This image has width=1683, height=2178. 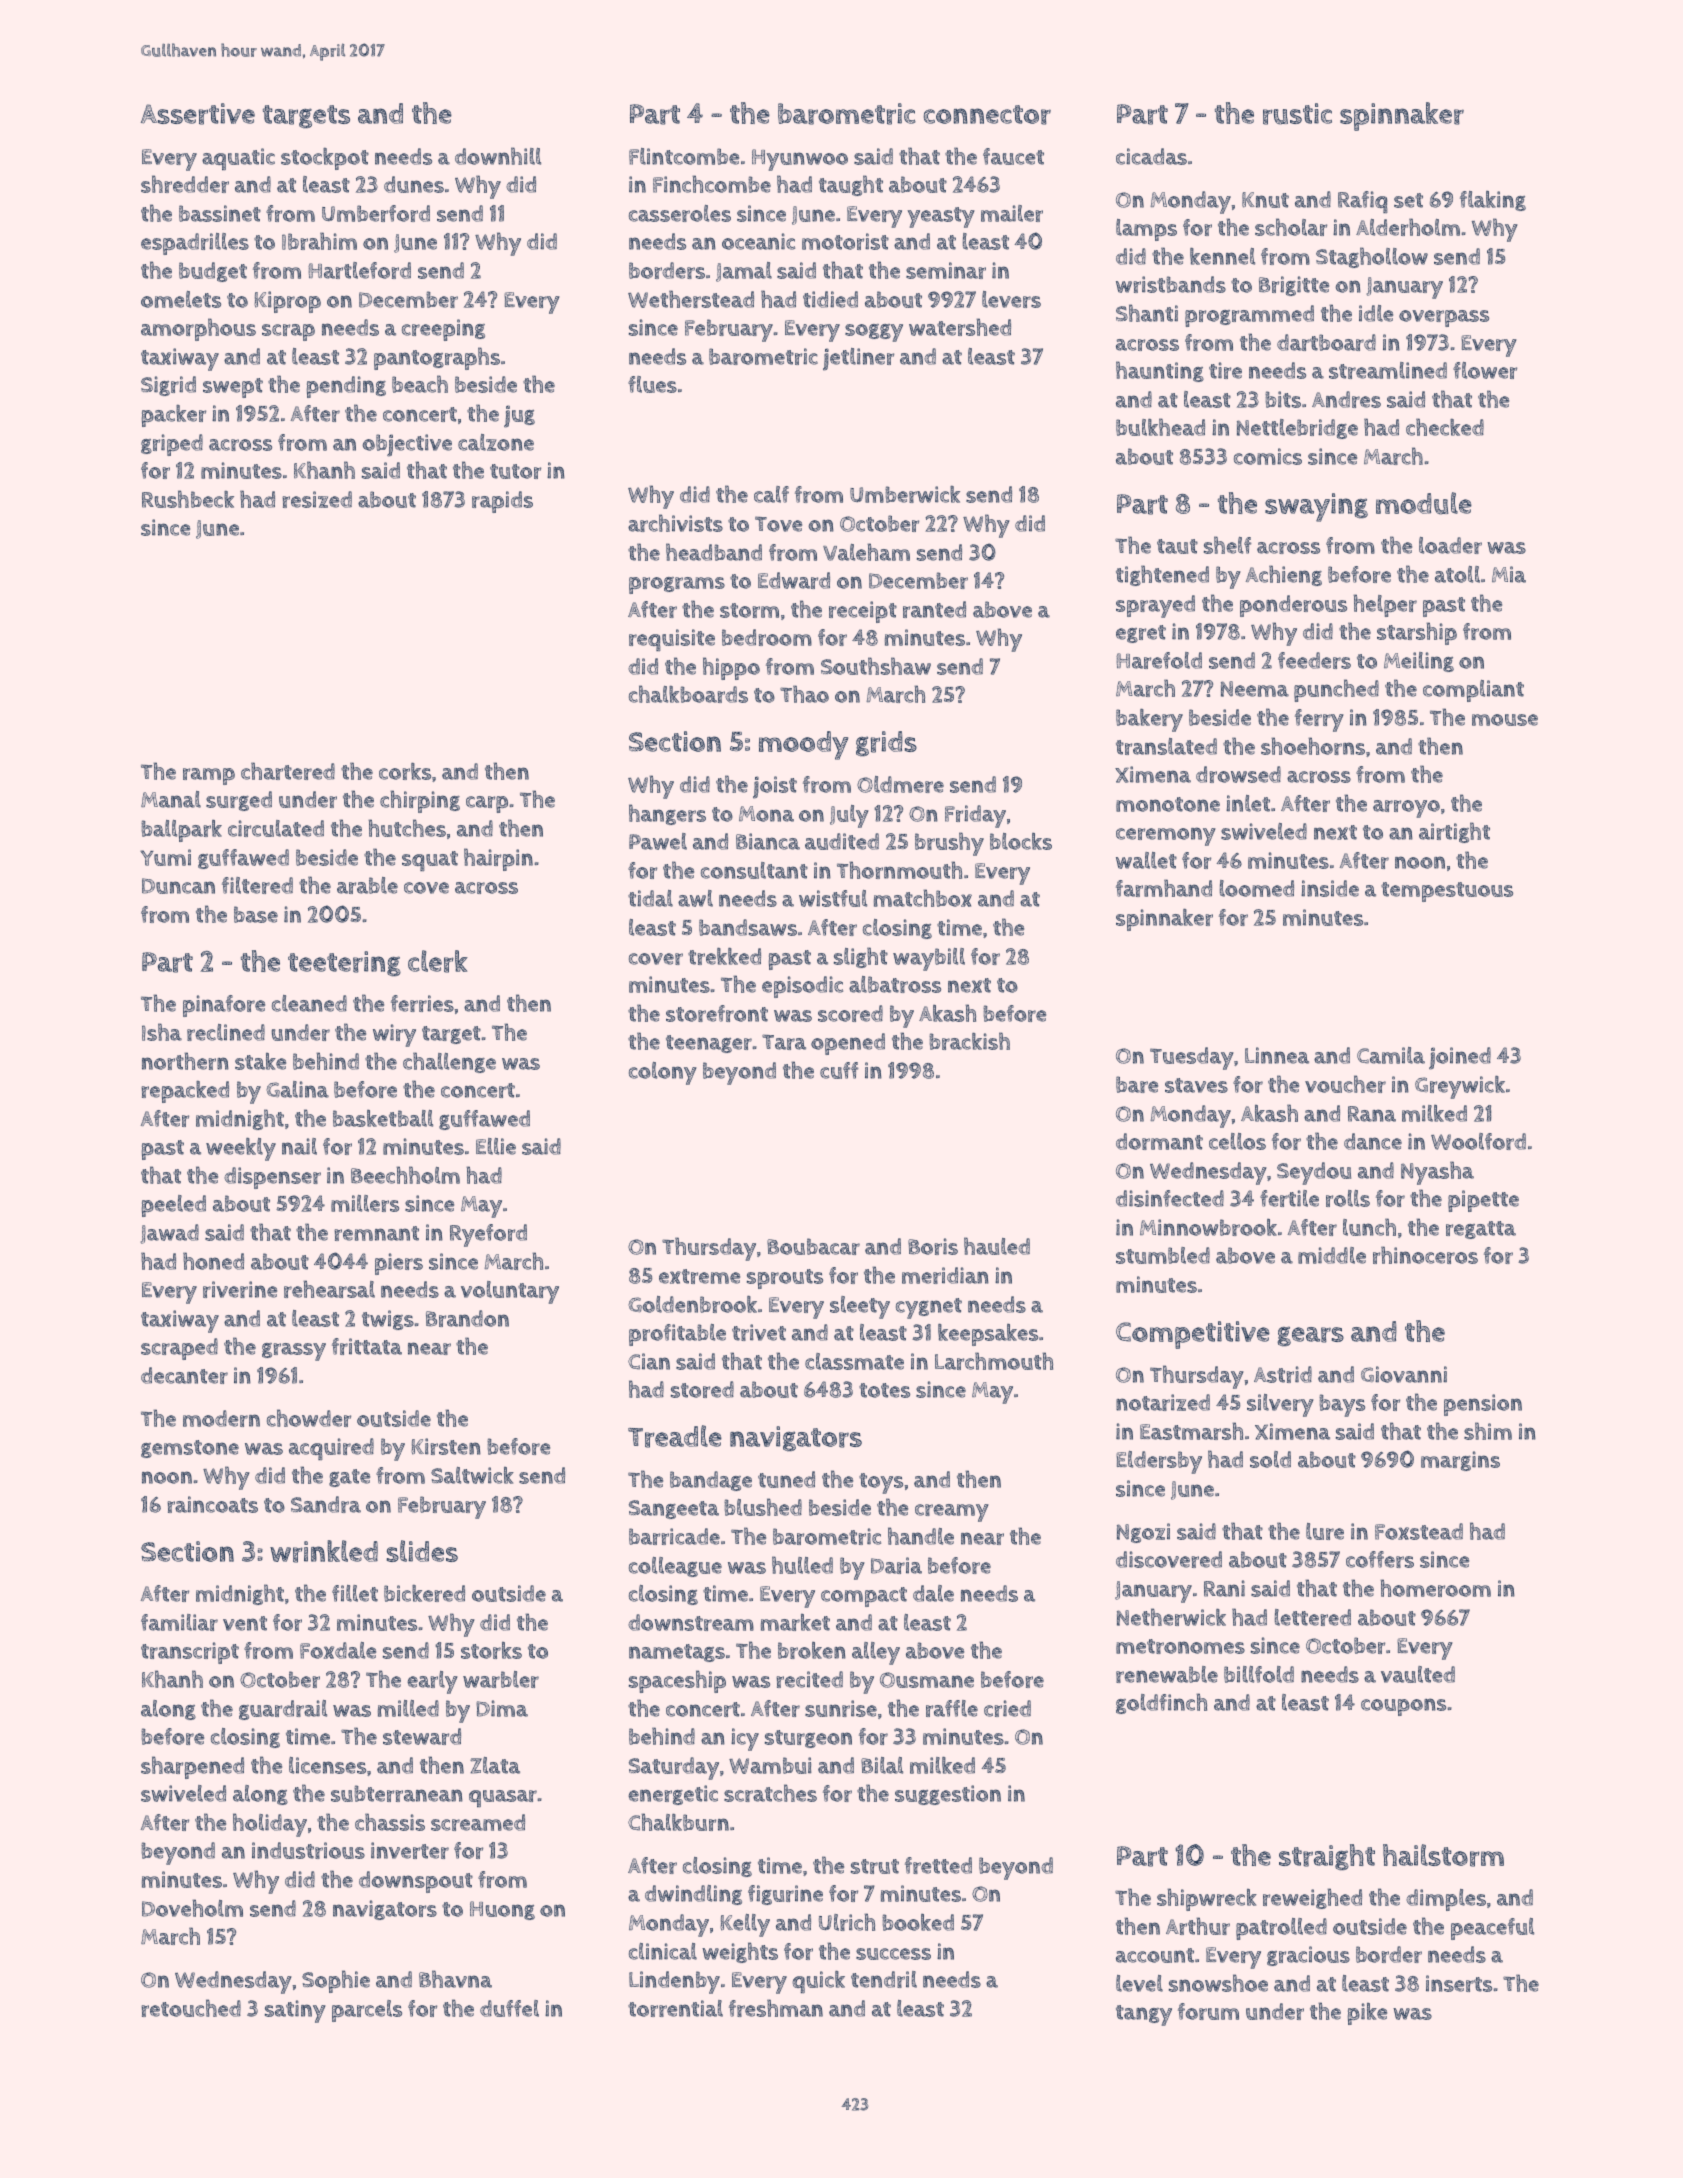 I want to click on rustic, so click(x=1297, y=114).
